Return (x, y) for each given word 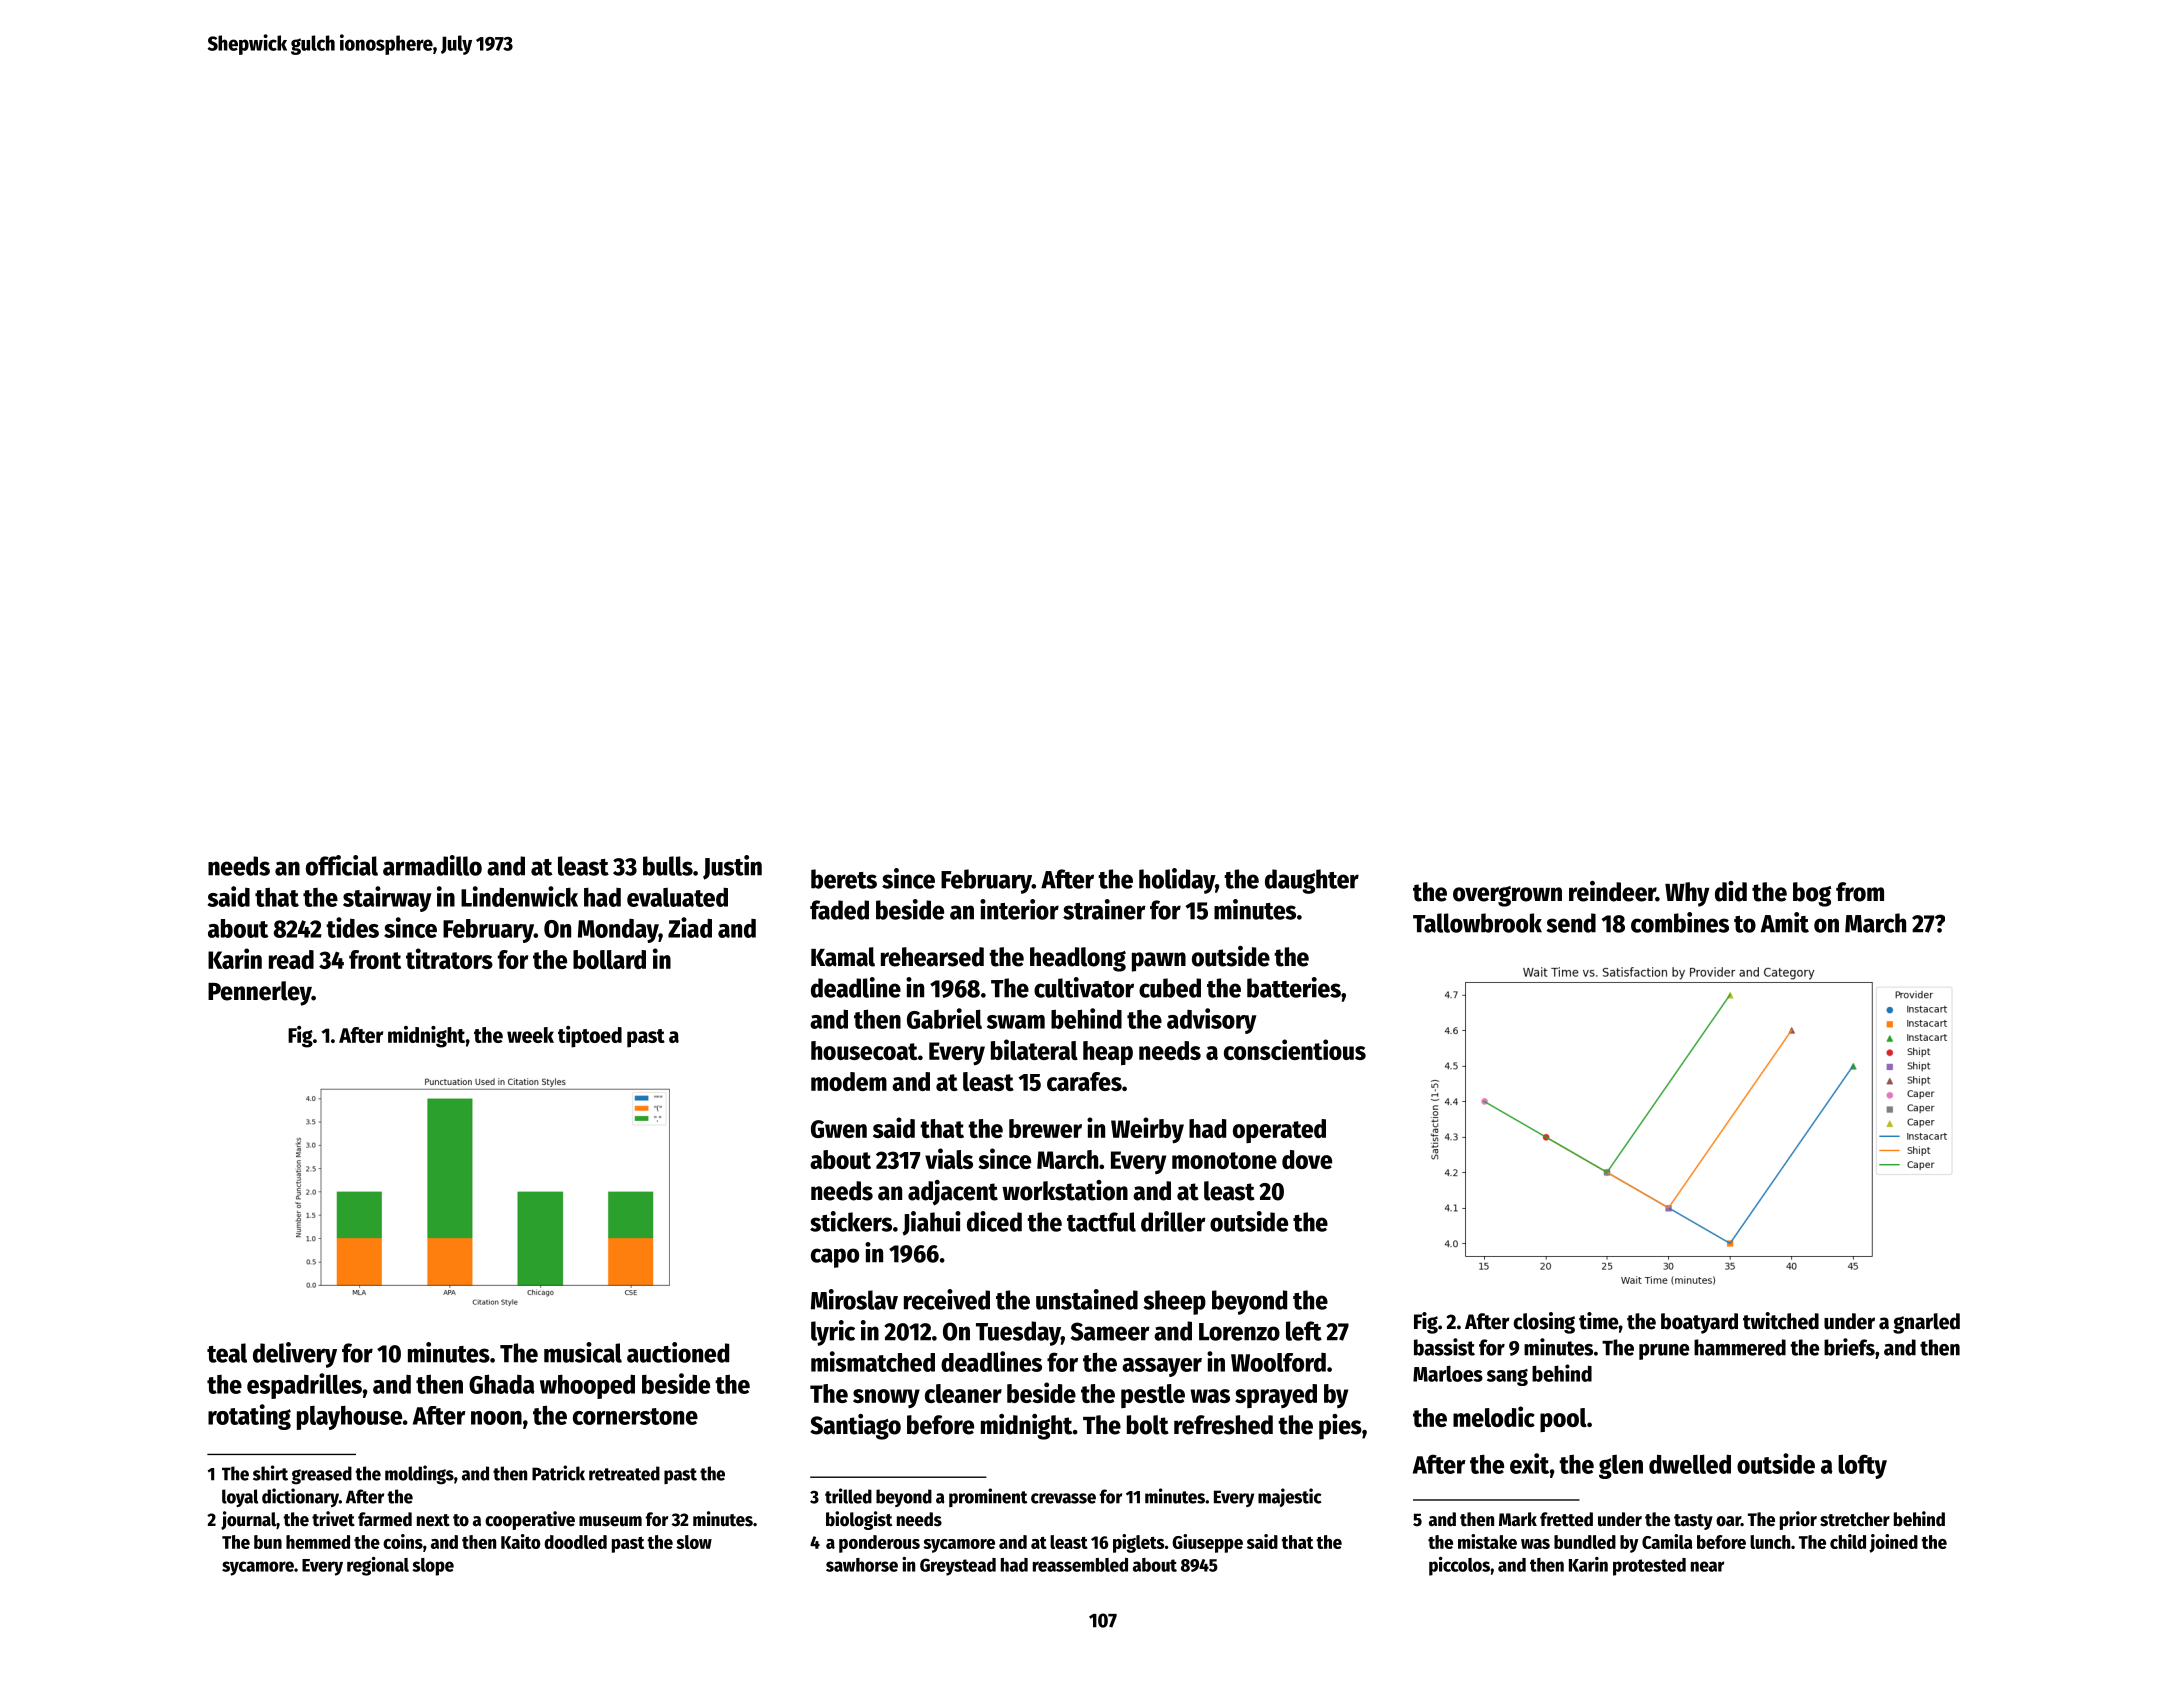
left (1304, 1331)
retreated (624, 1473)
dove (1307, 1159)
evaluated (677, 897)
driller (1173, 1221)
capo (835, 1258)
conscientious (1295, 1049)
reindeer (1612, 891)
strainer (1104, 909)
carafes (1084, 1081)
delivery (295, 1355)
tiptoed (590, 1037)
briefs (1849, 1347)
